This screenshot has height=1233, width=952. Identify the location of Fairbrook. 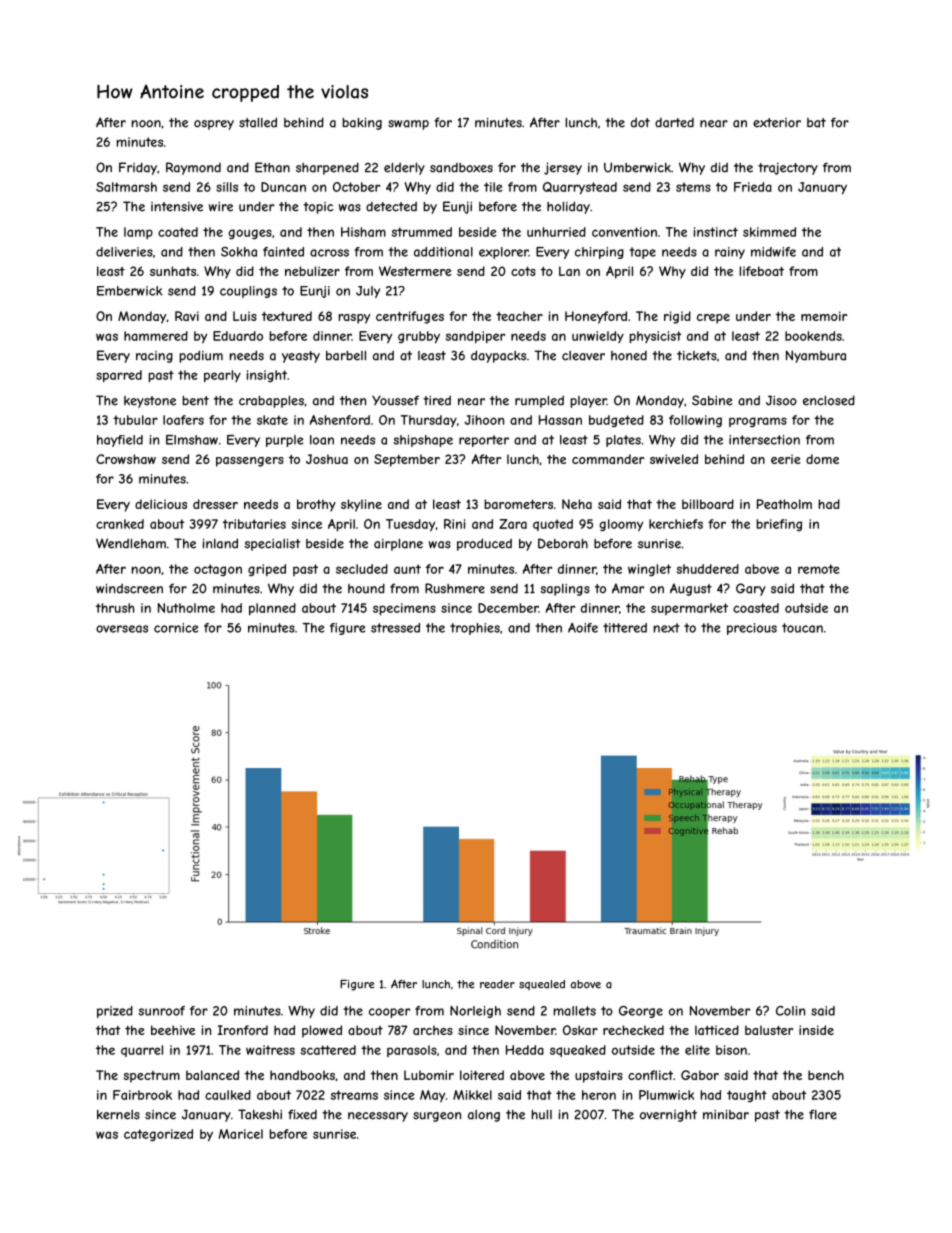
(142, 1095).
